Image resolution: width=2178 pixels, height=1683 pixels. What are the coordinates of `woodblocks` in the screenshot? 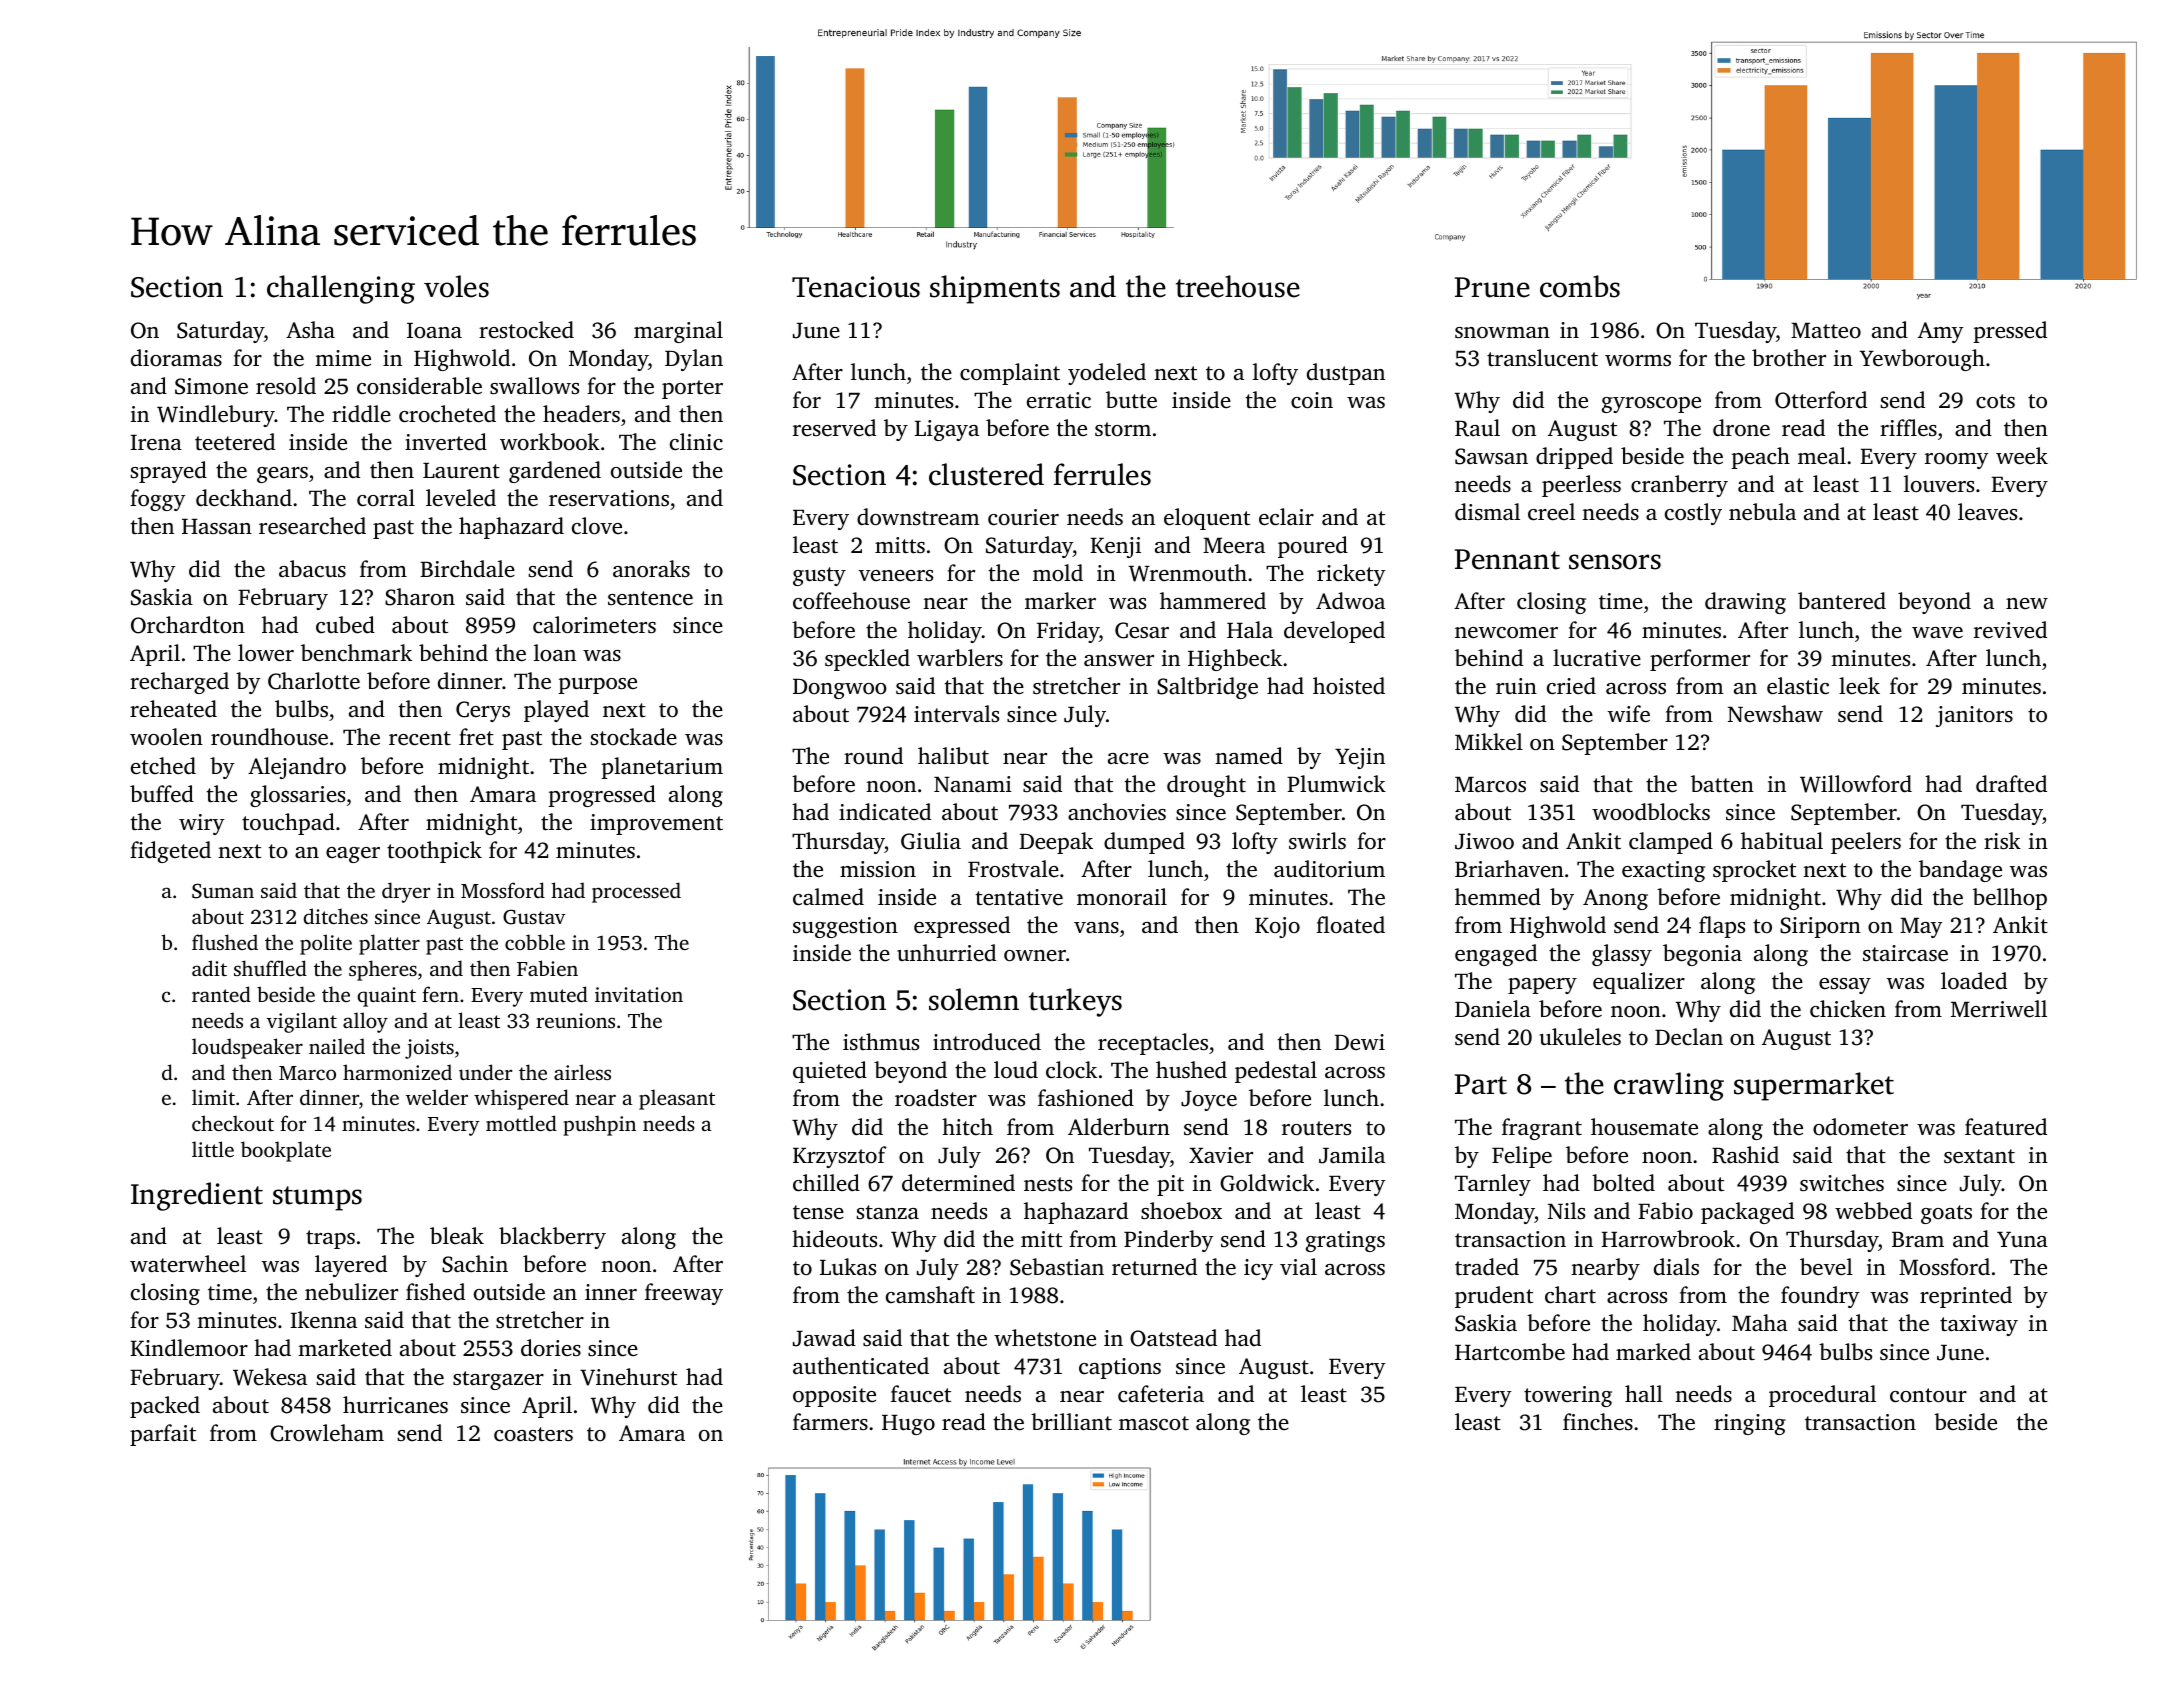 It's located at (1651, 812).
